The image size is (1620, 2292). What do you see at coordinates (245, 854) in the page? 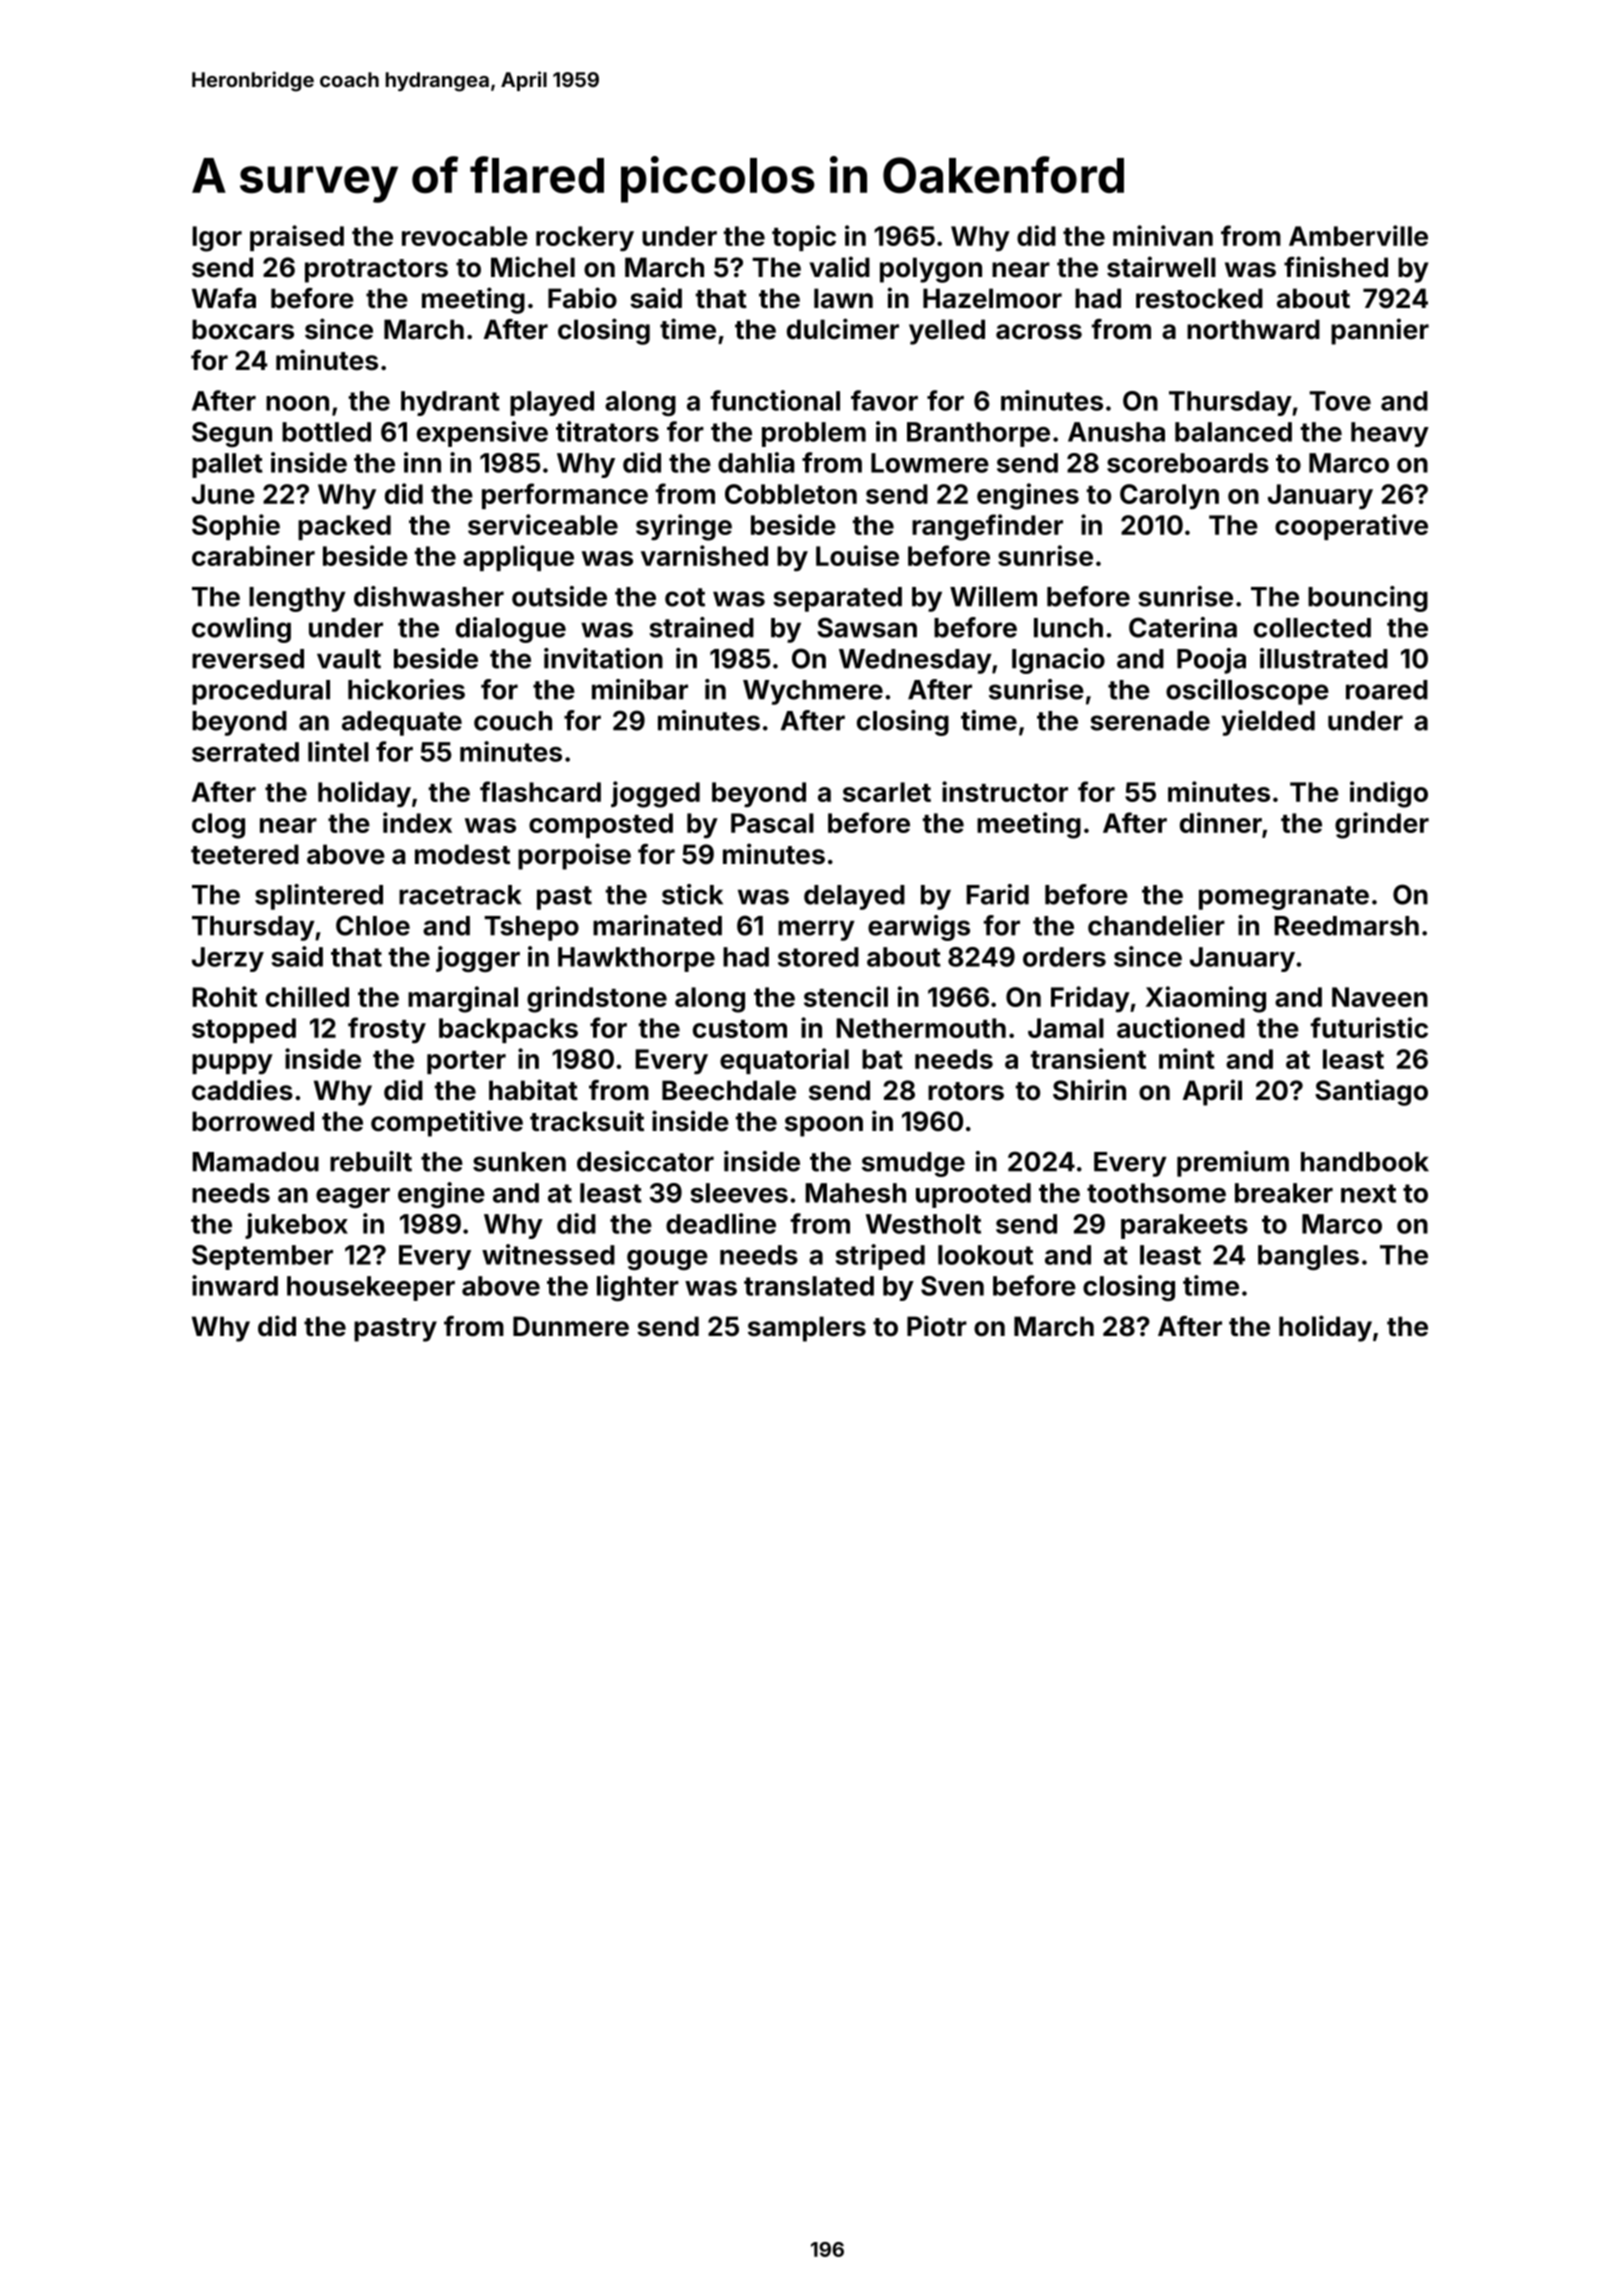
I see `teetered` at bounding box center [245, 854].
